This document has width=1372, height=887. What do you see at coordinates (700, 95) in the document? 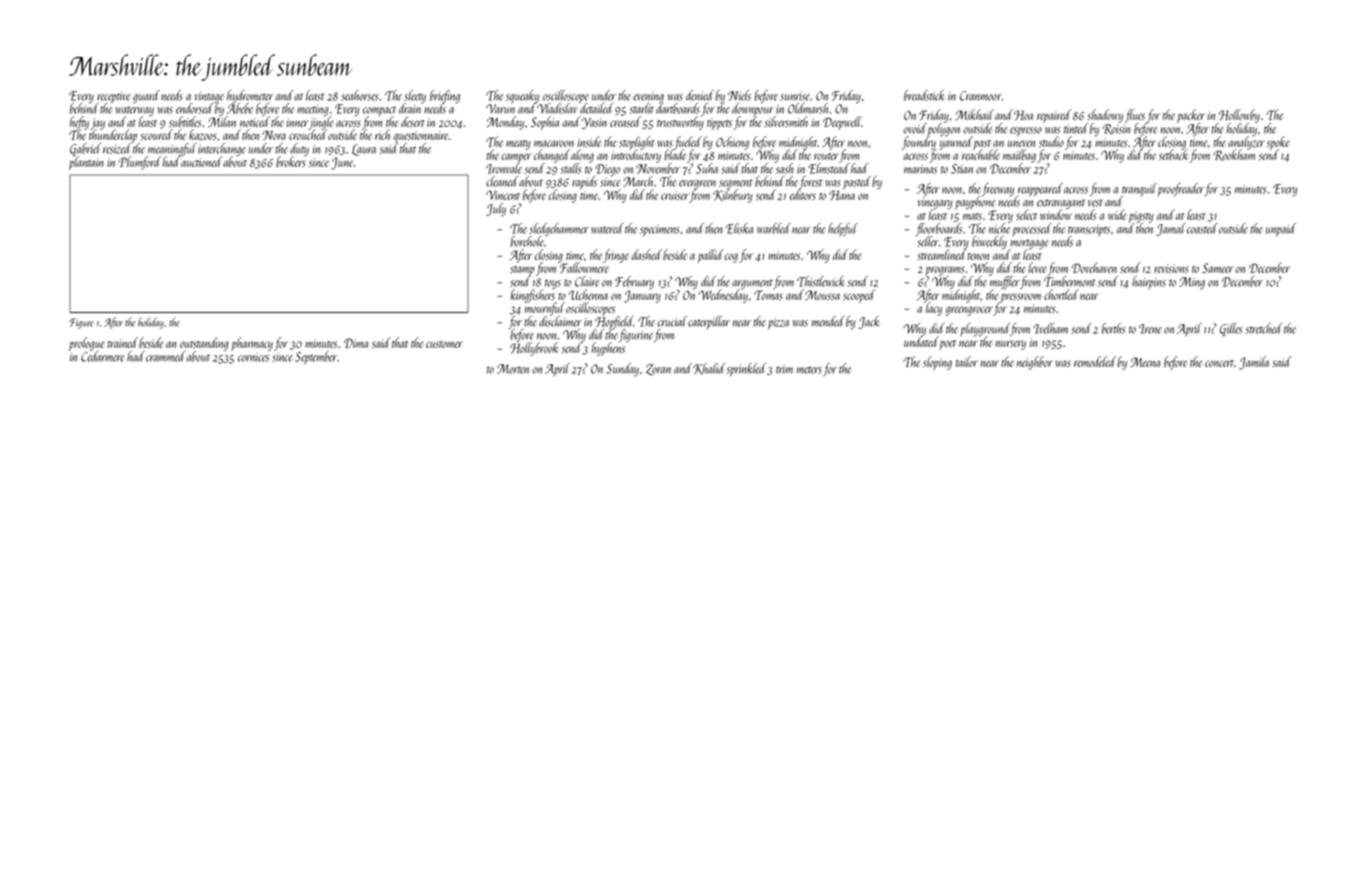
I see `denied` at bounding box center [700, 95].
